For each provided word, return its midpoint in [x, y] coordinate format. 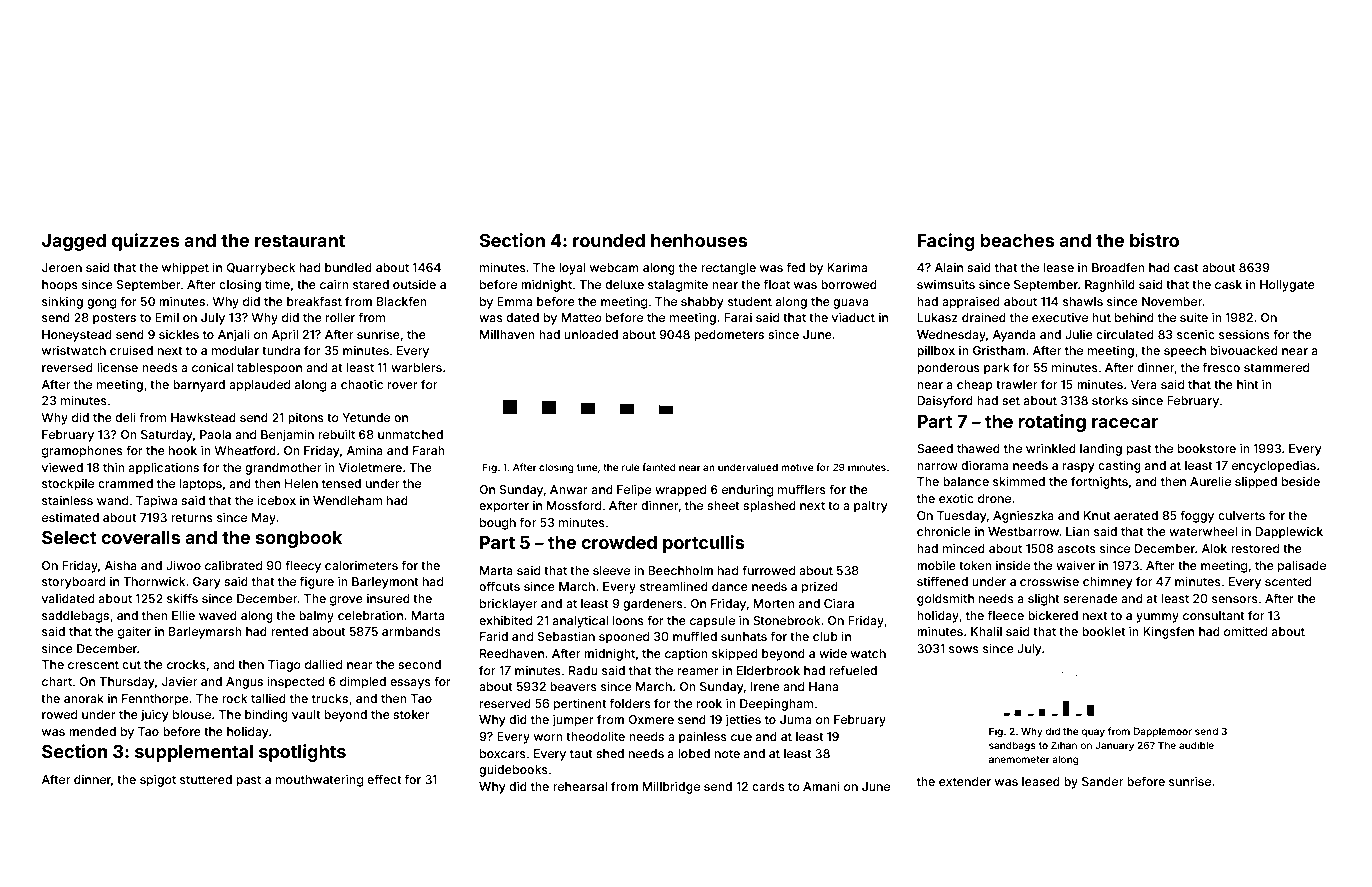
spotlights [302, 753]
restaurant [300, 241]
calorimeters [361, 565]
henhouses [699, 240]
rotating [1052, 423]
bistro [1154, 240]
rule [630, 467]
